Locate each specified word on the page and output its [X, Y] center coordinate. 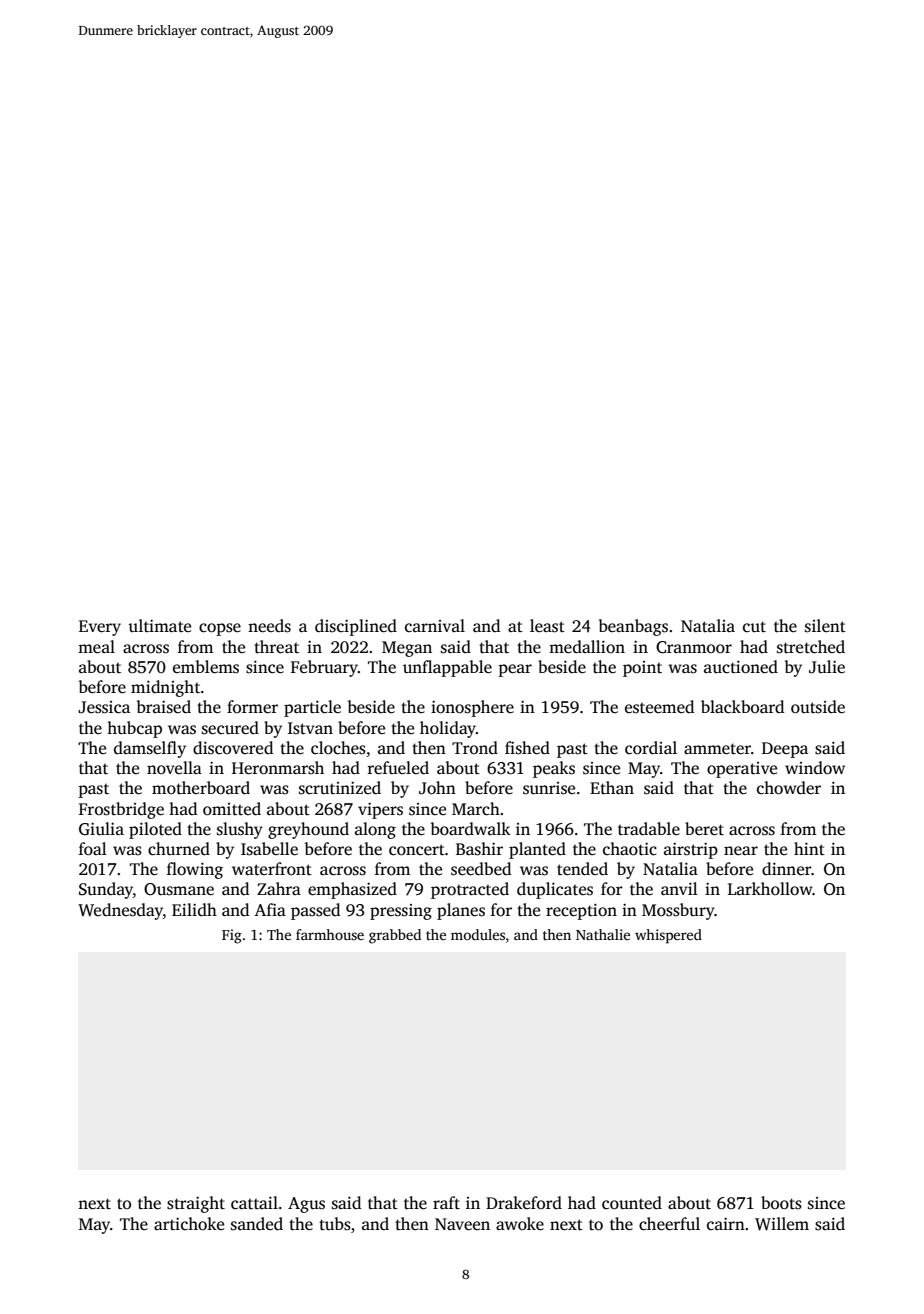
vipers [380, 811]
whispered [668, 936]
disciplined [356, 627]
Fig [232, 936]
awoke [520, 1224]
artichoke [189, 1224]
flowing [195, 870]
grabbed [395, 936]
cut [754, 626]
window [815, 768]
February [324, 668]
